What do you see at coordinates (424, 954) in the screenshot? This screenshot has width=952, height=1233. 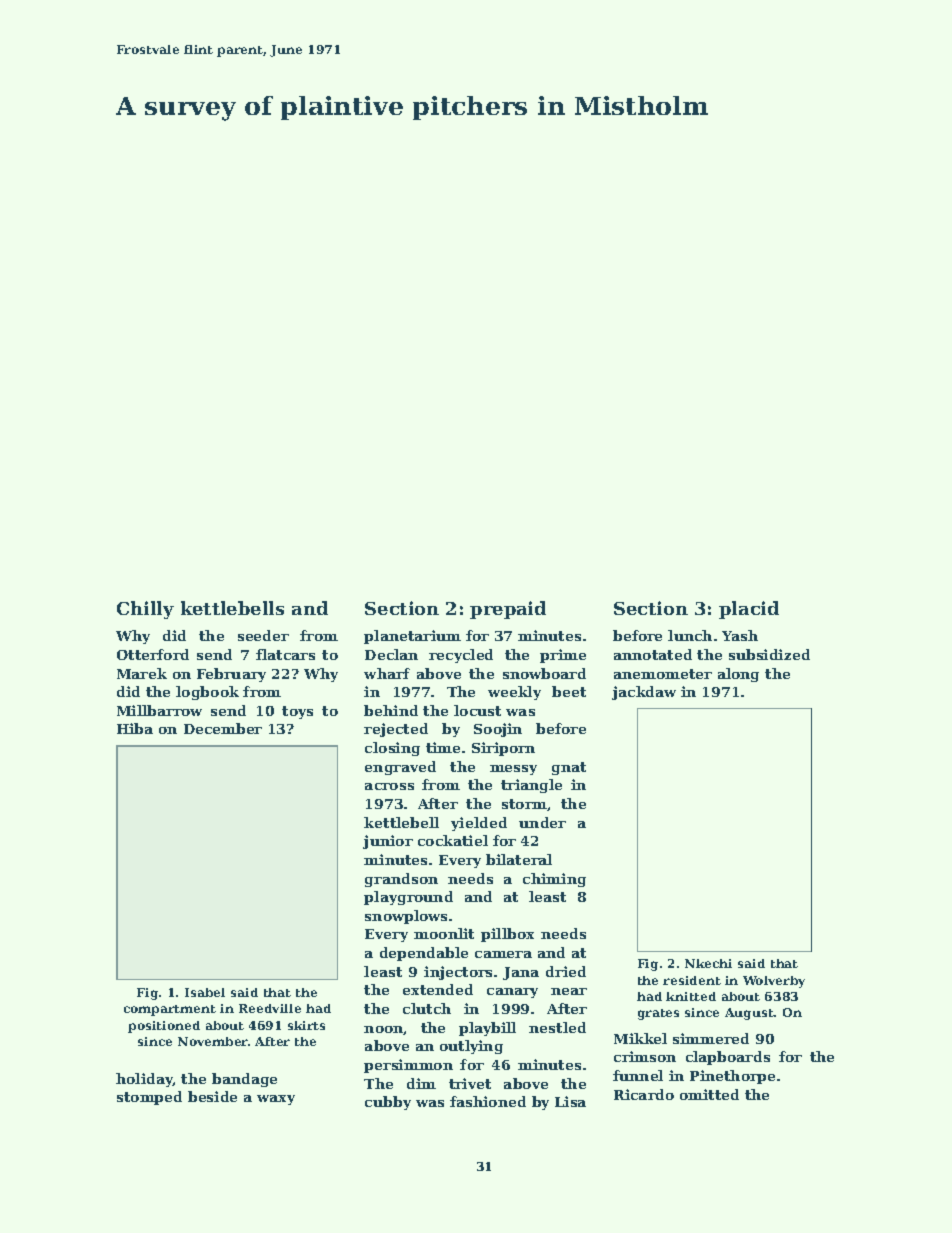 I see `dependable` at bounding box center [424, 954].
